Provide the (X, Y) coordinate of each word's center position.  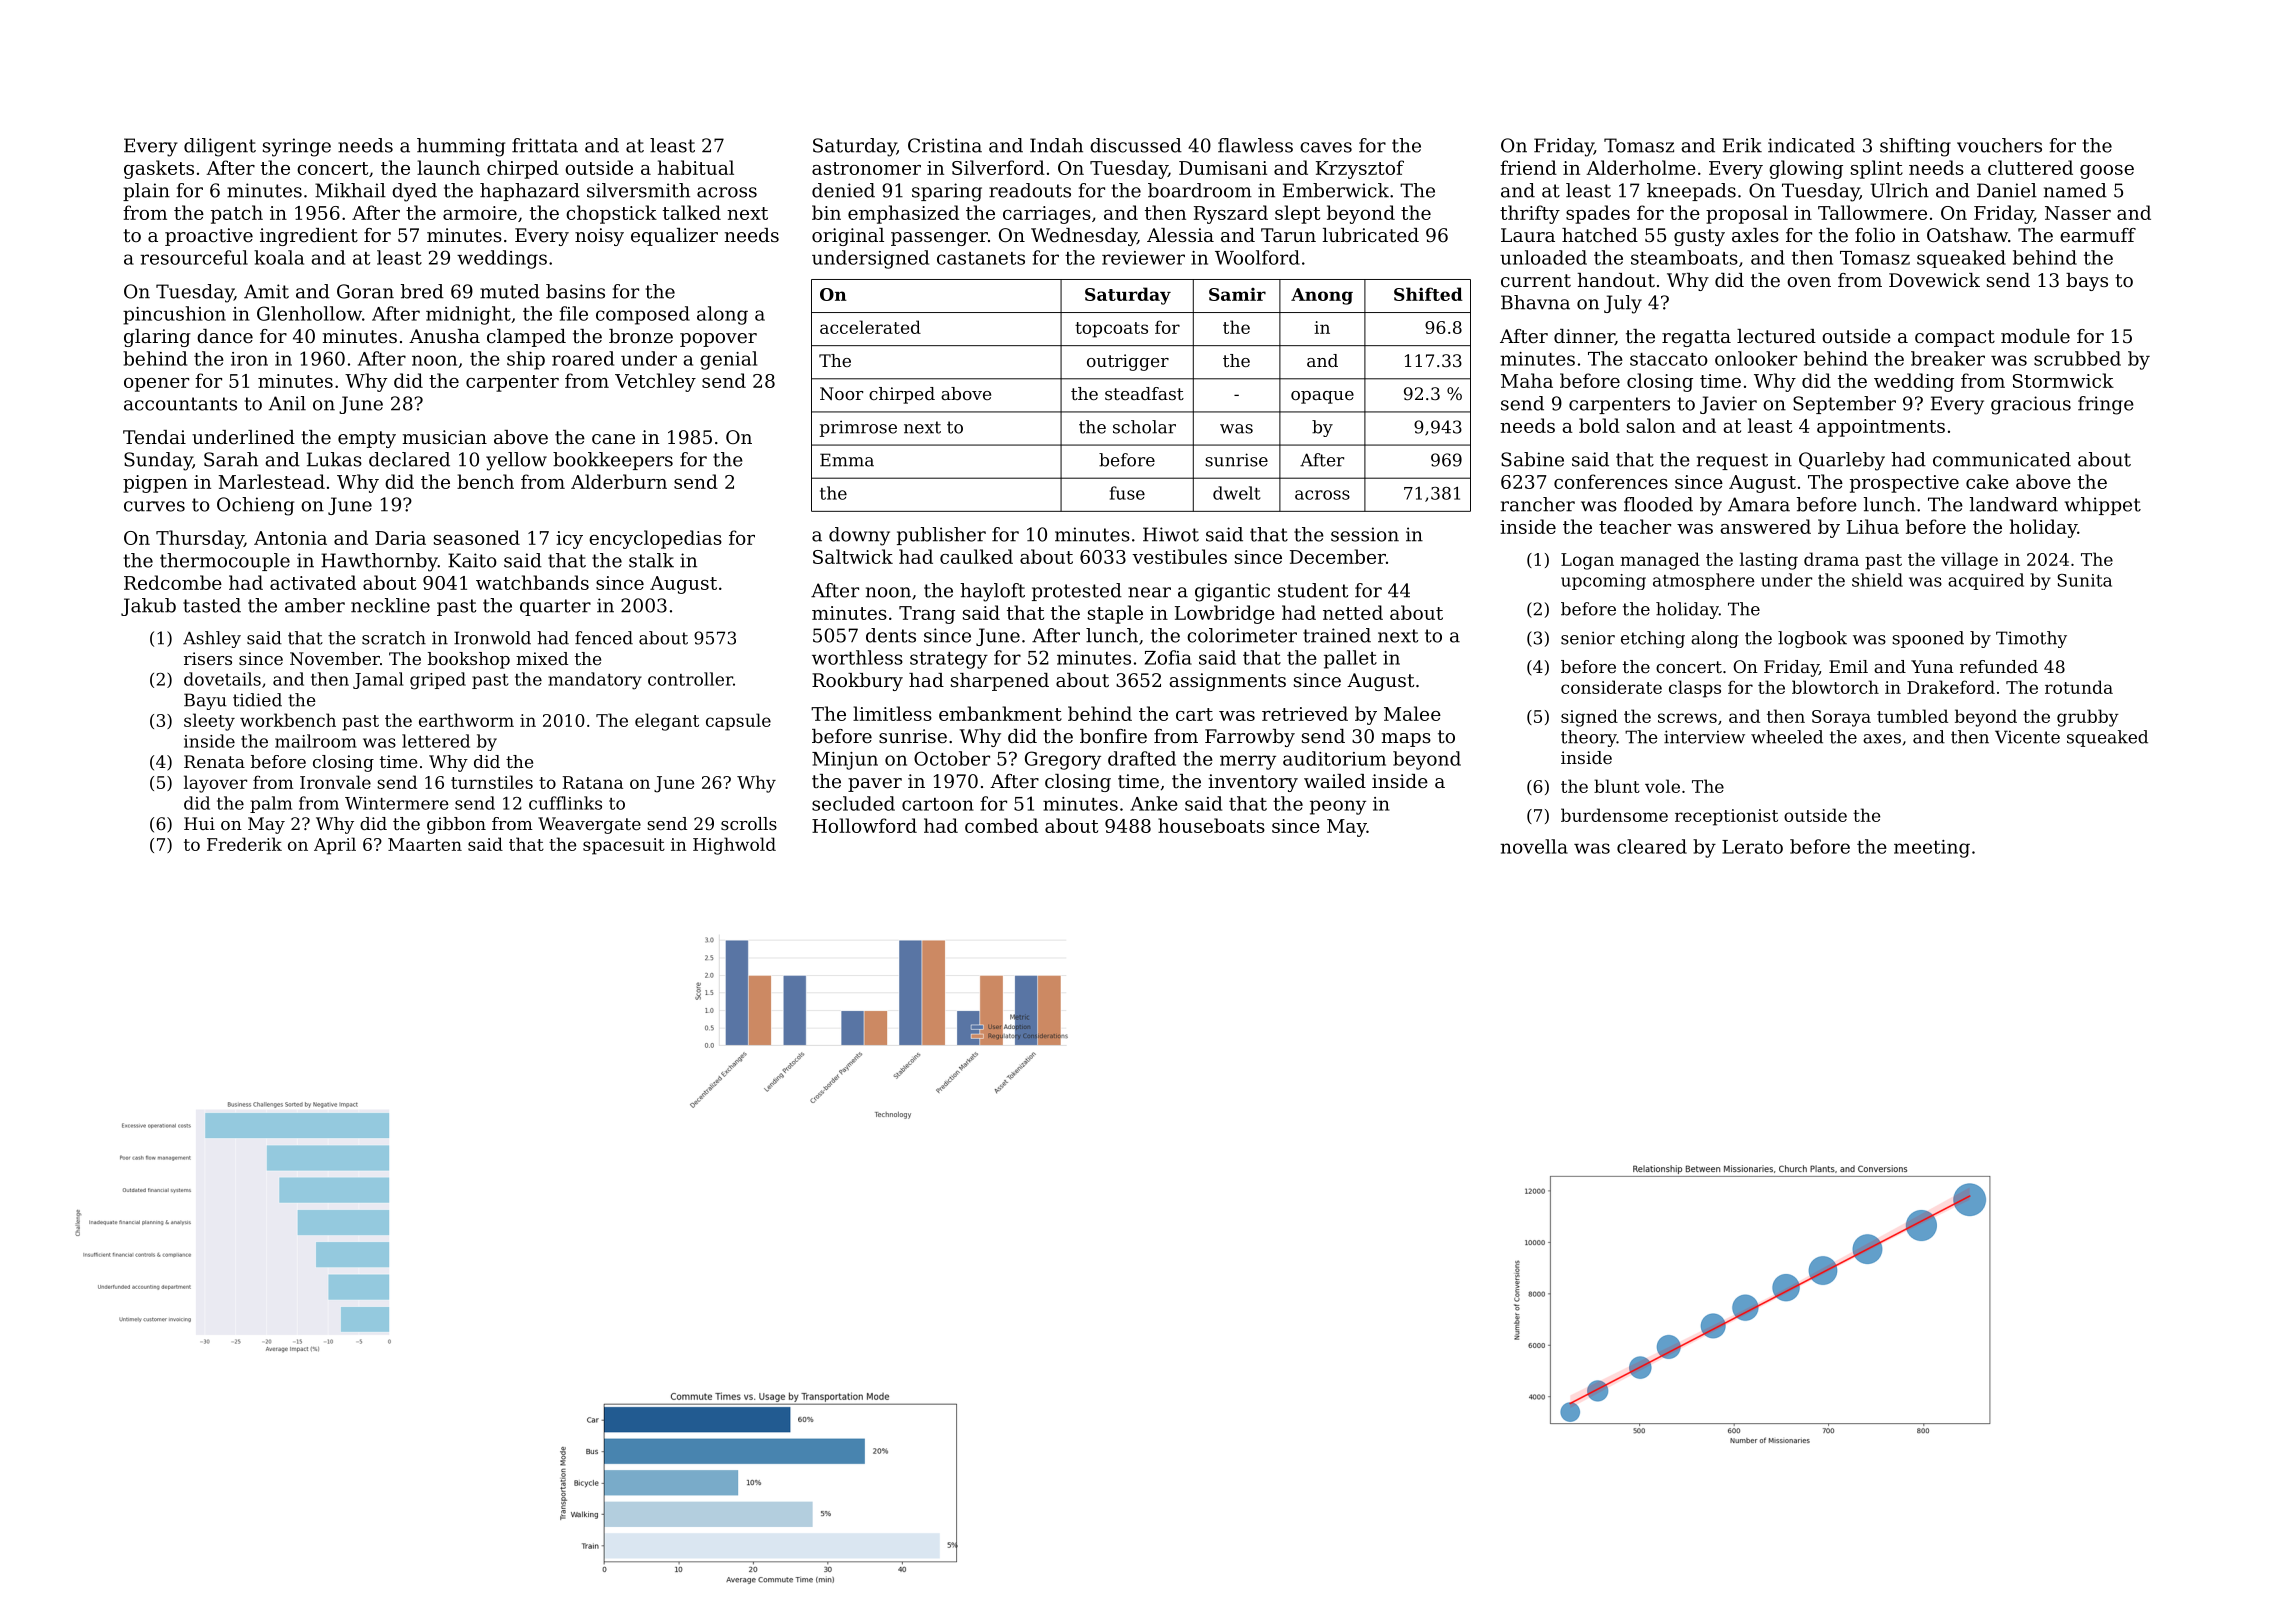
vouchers (1999, 145)
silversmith (638, 190)
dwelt (1237, 493)
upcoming (1603, 582)
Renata (214, 761)
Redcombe (173, 582)
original (848, 237)
